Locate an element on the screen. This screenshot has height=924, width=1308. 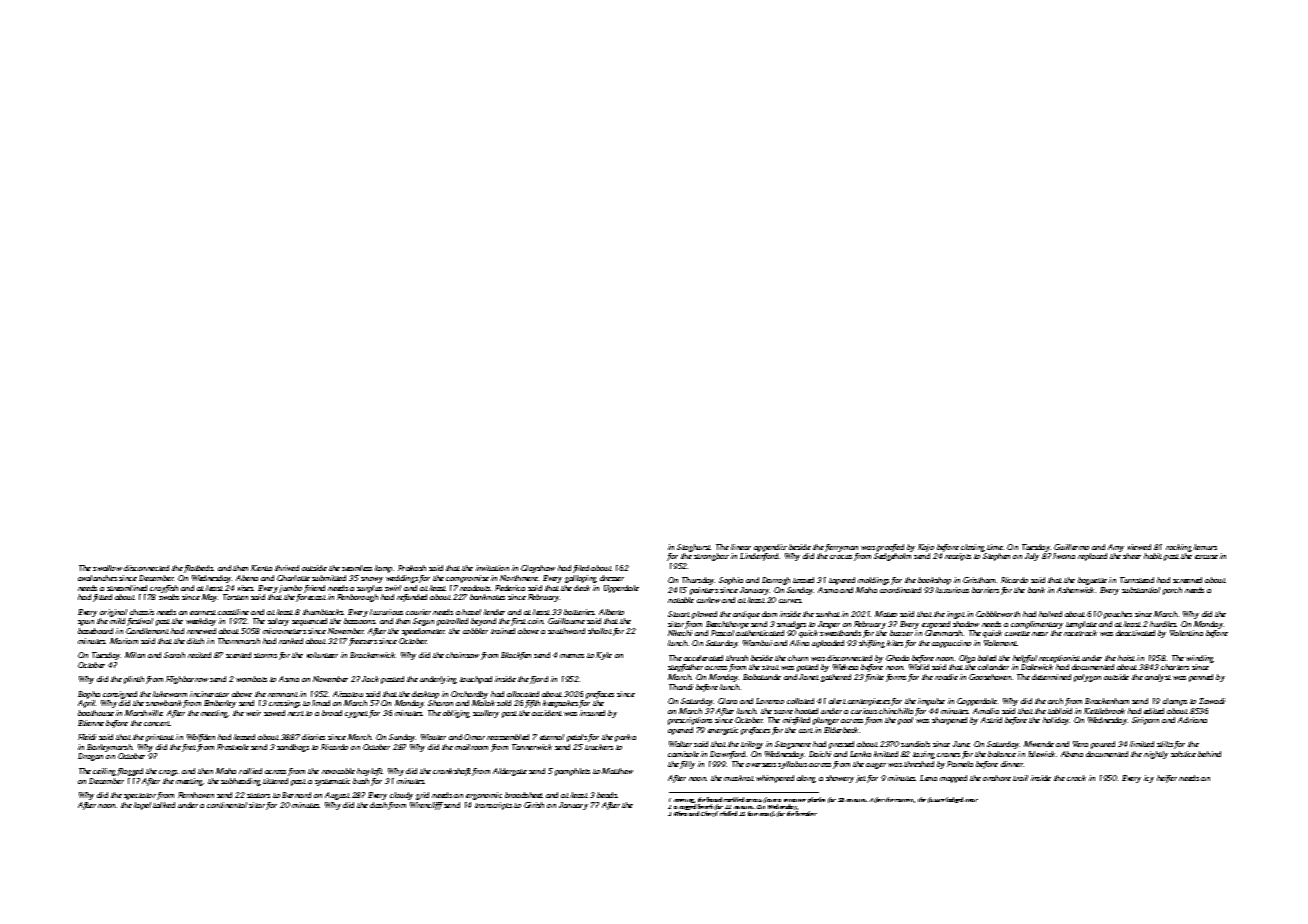
breaker is located at coordinates (806, 814).
